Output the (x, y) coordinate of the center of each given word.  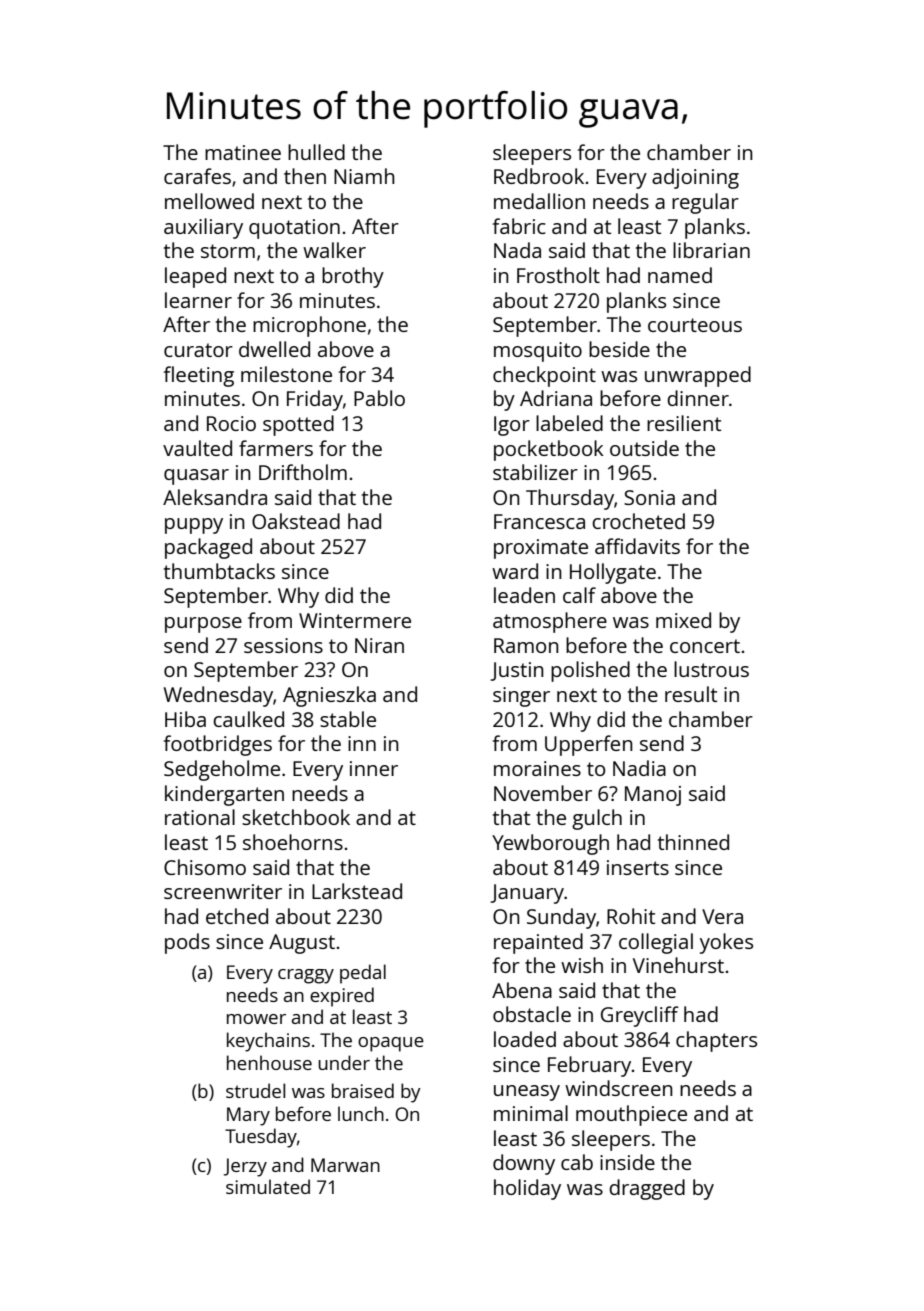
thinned (693, 842)
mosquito (538, 352)
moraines (537, 768)
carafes (197, 176)
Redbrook (539, 176)
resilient (684, 423)
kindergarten (224, 795)
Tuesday (261, 1138)
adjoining (695, 178)
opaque (391, 1044)
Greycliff (640, 1016)
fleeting (199, 376)
